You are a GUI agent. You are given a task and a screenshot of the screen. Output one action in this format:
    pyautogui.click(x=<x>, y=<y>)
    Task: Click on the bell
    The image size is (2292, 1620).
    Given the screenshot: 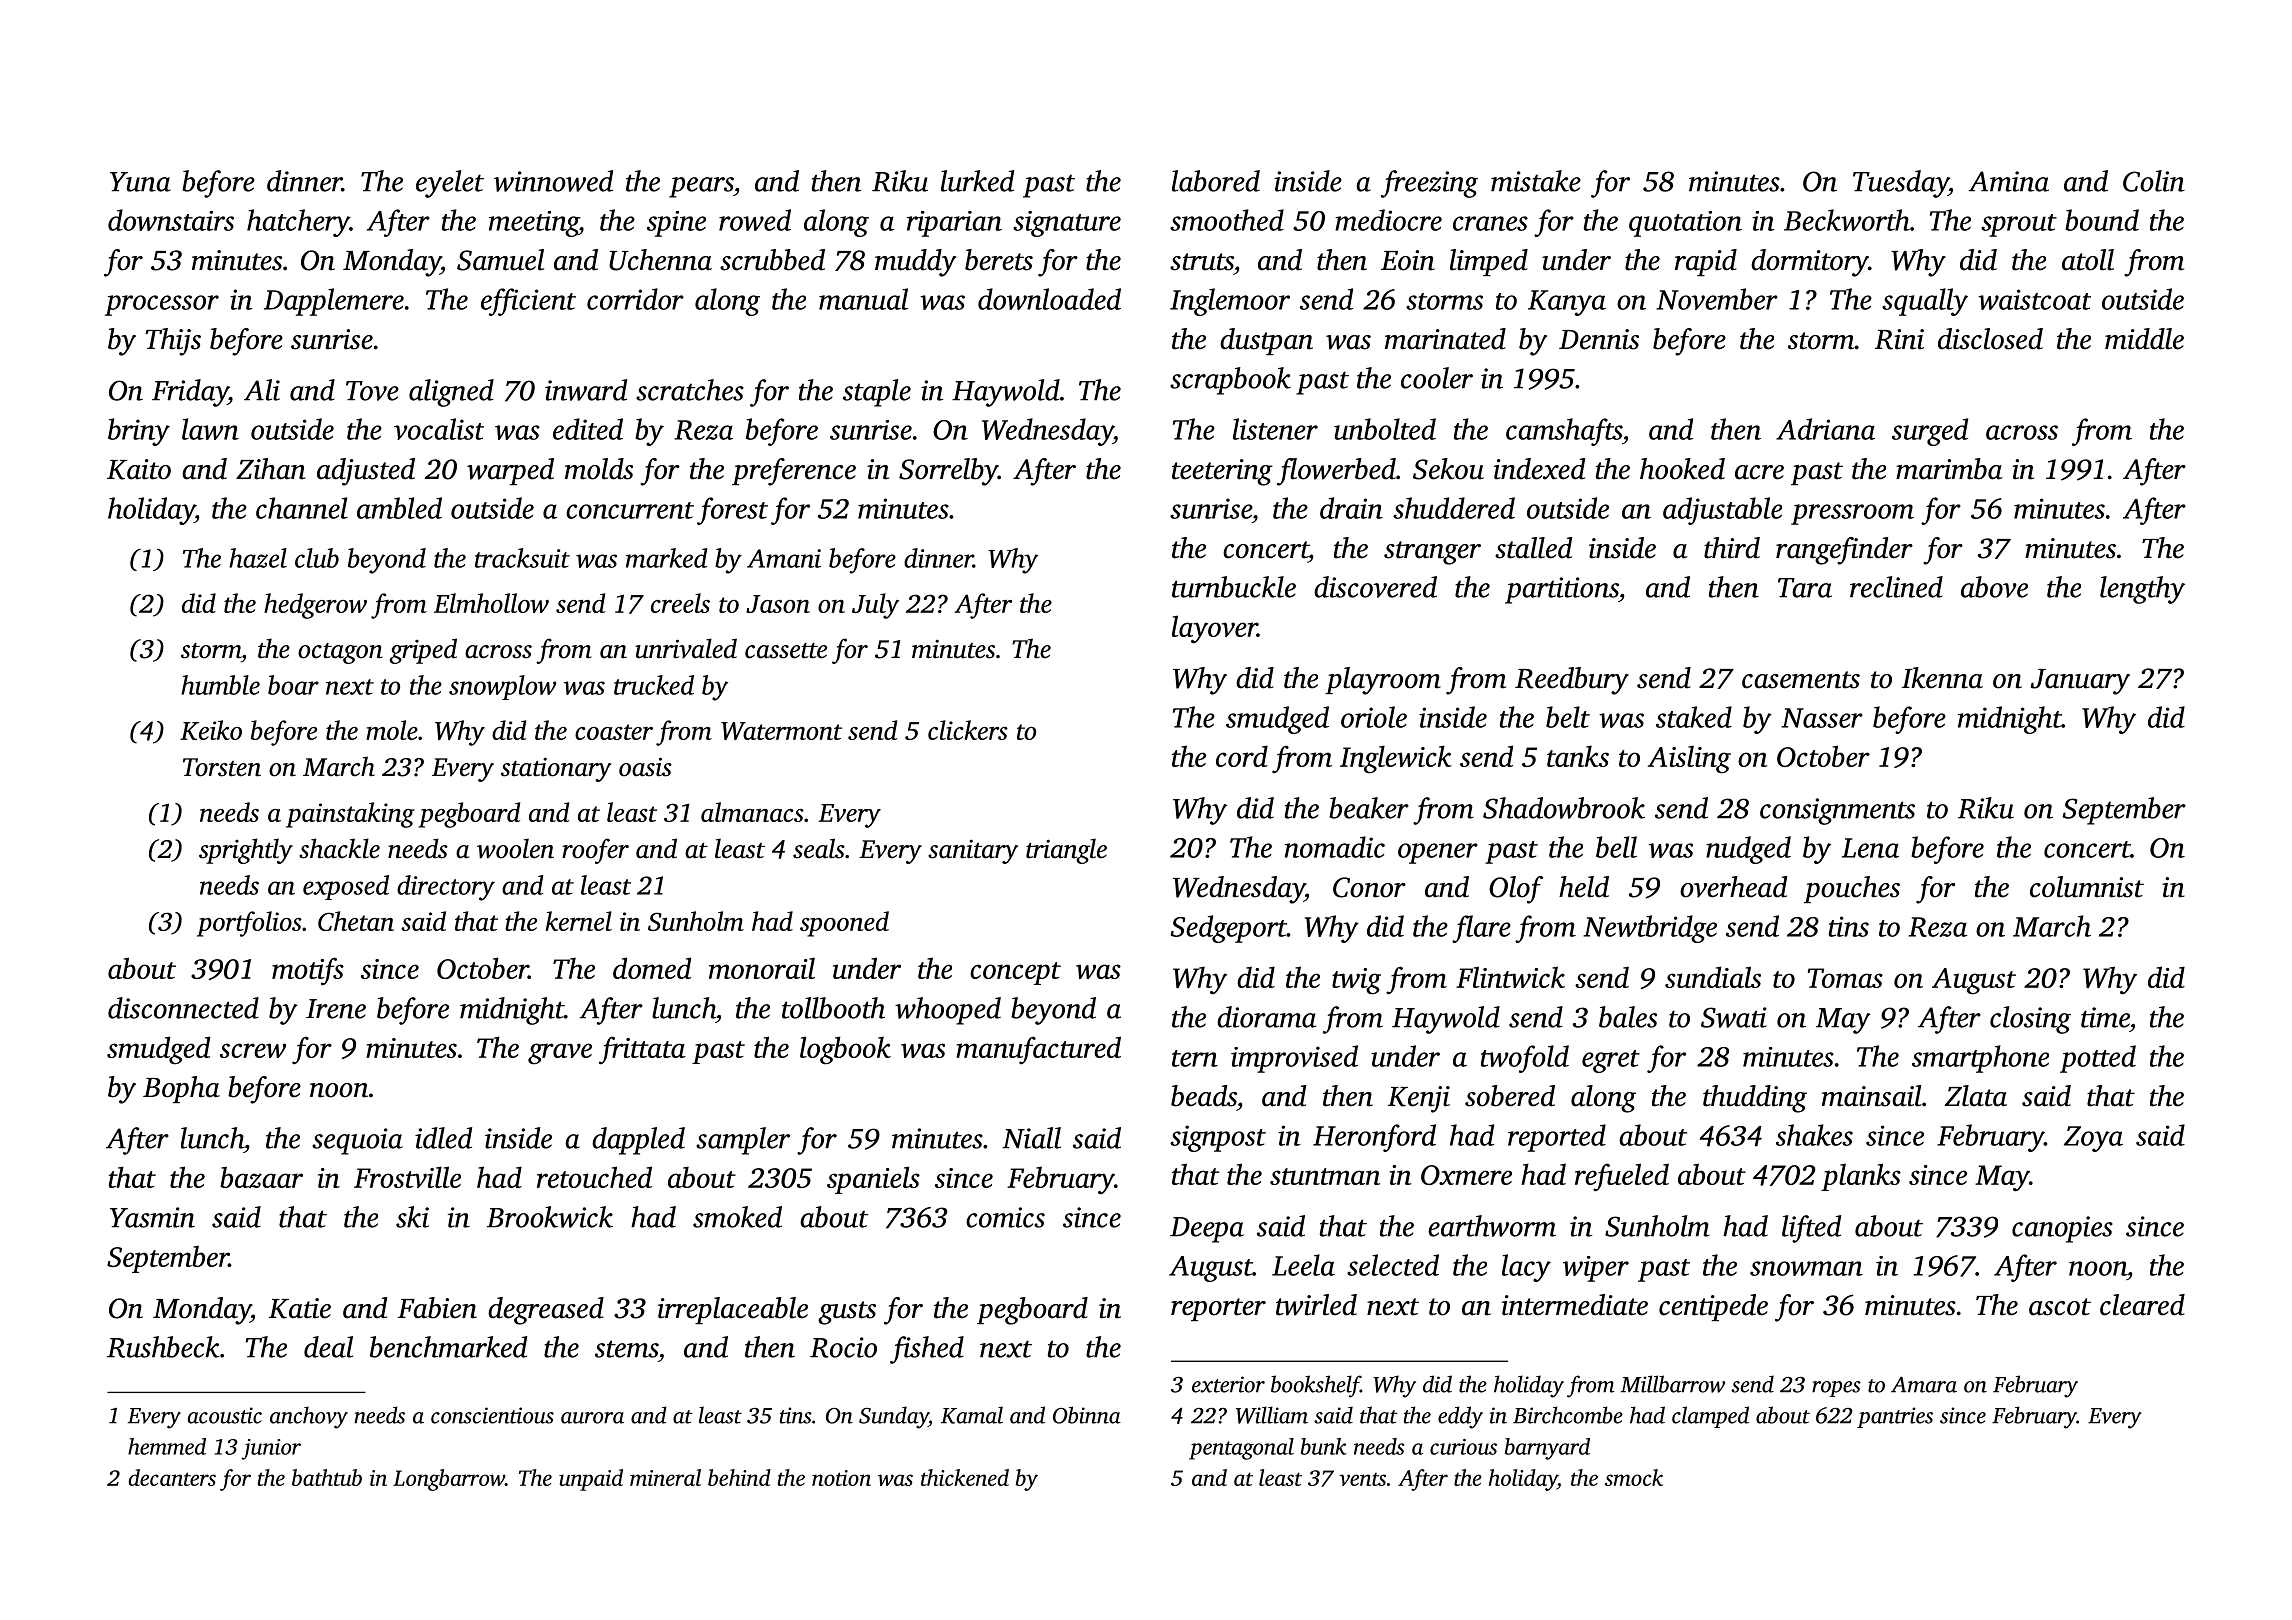 What is the action you would take?
    pyautogui.click(x=1616, y=847)
